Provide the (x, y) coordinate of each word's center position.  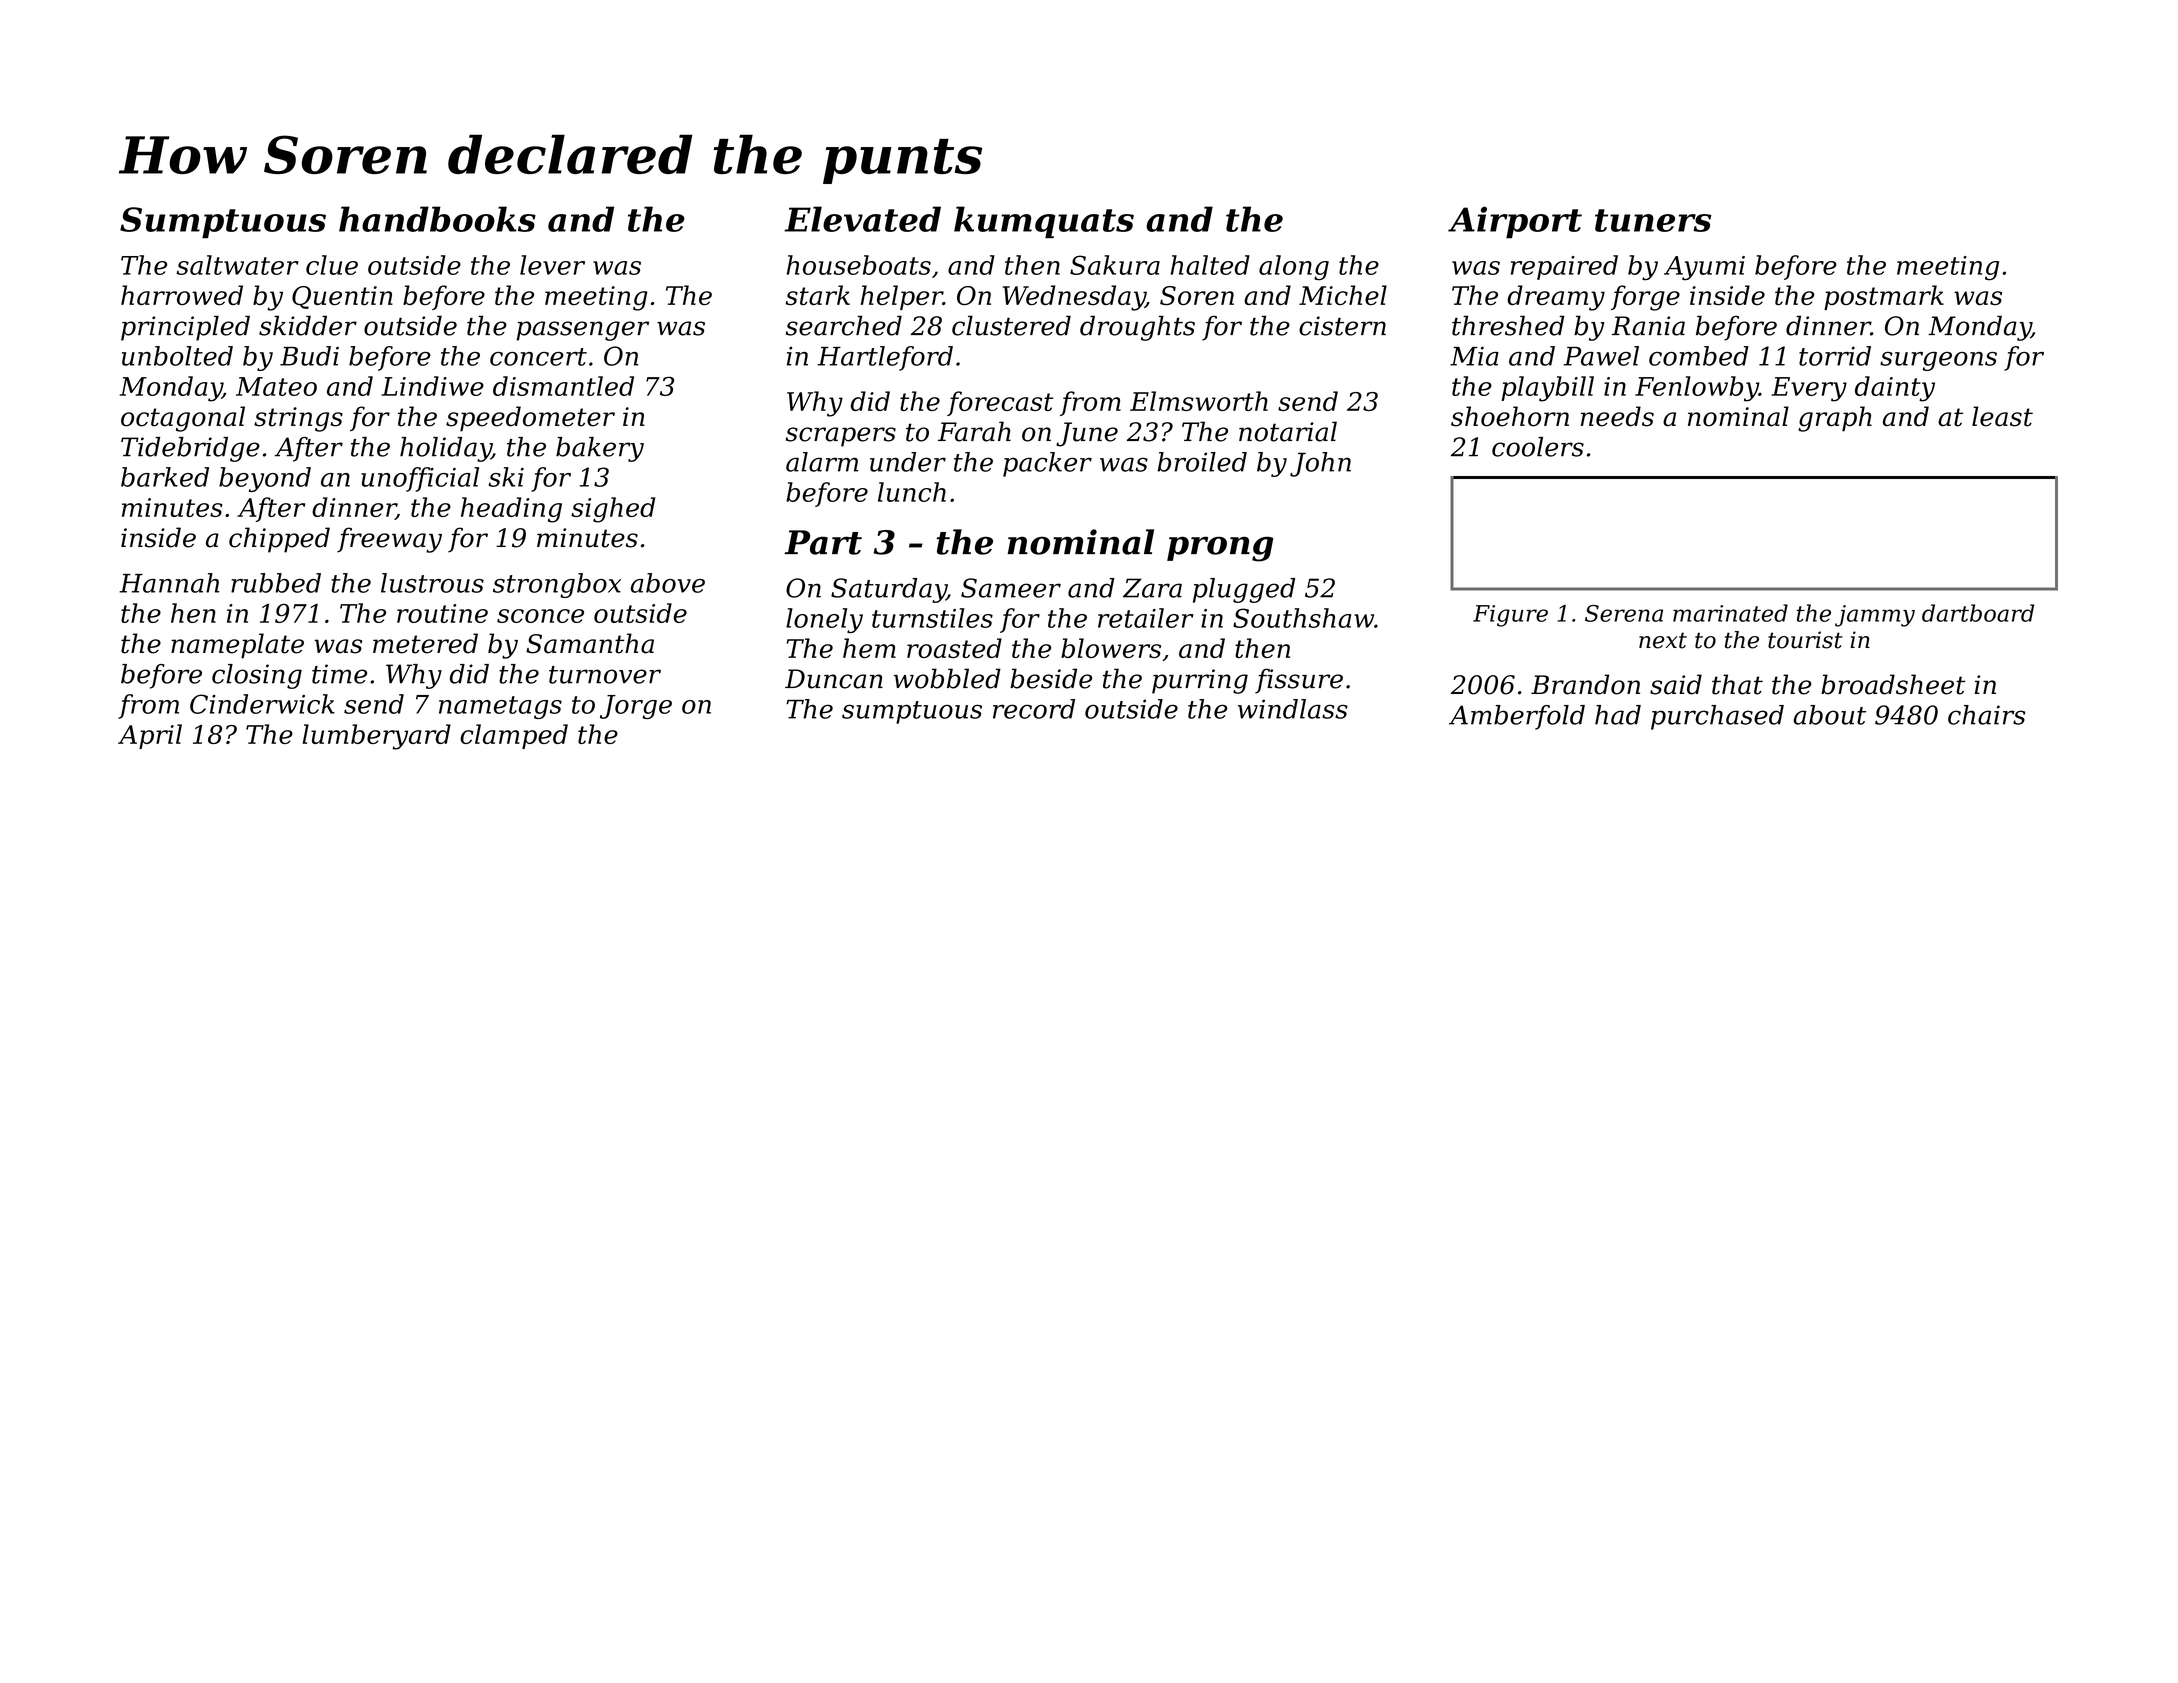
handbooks (437, 219)
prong (1220, 549)
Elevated (862, 219)
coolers (1538, 447)
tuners (1653, 220)
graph (1835, 419)
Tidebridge (190, 449)
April (150, 736)
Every (1809, 389)
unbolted (177, 356)
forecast (1000, 403)
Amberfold (1517, 717)
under (908, 462)
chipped (279, 540)
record (1034, 709)
